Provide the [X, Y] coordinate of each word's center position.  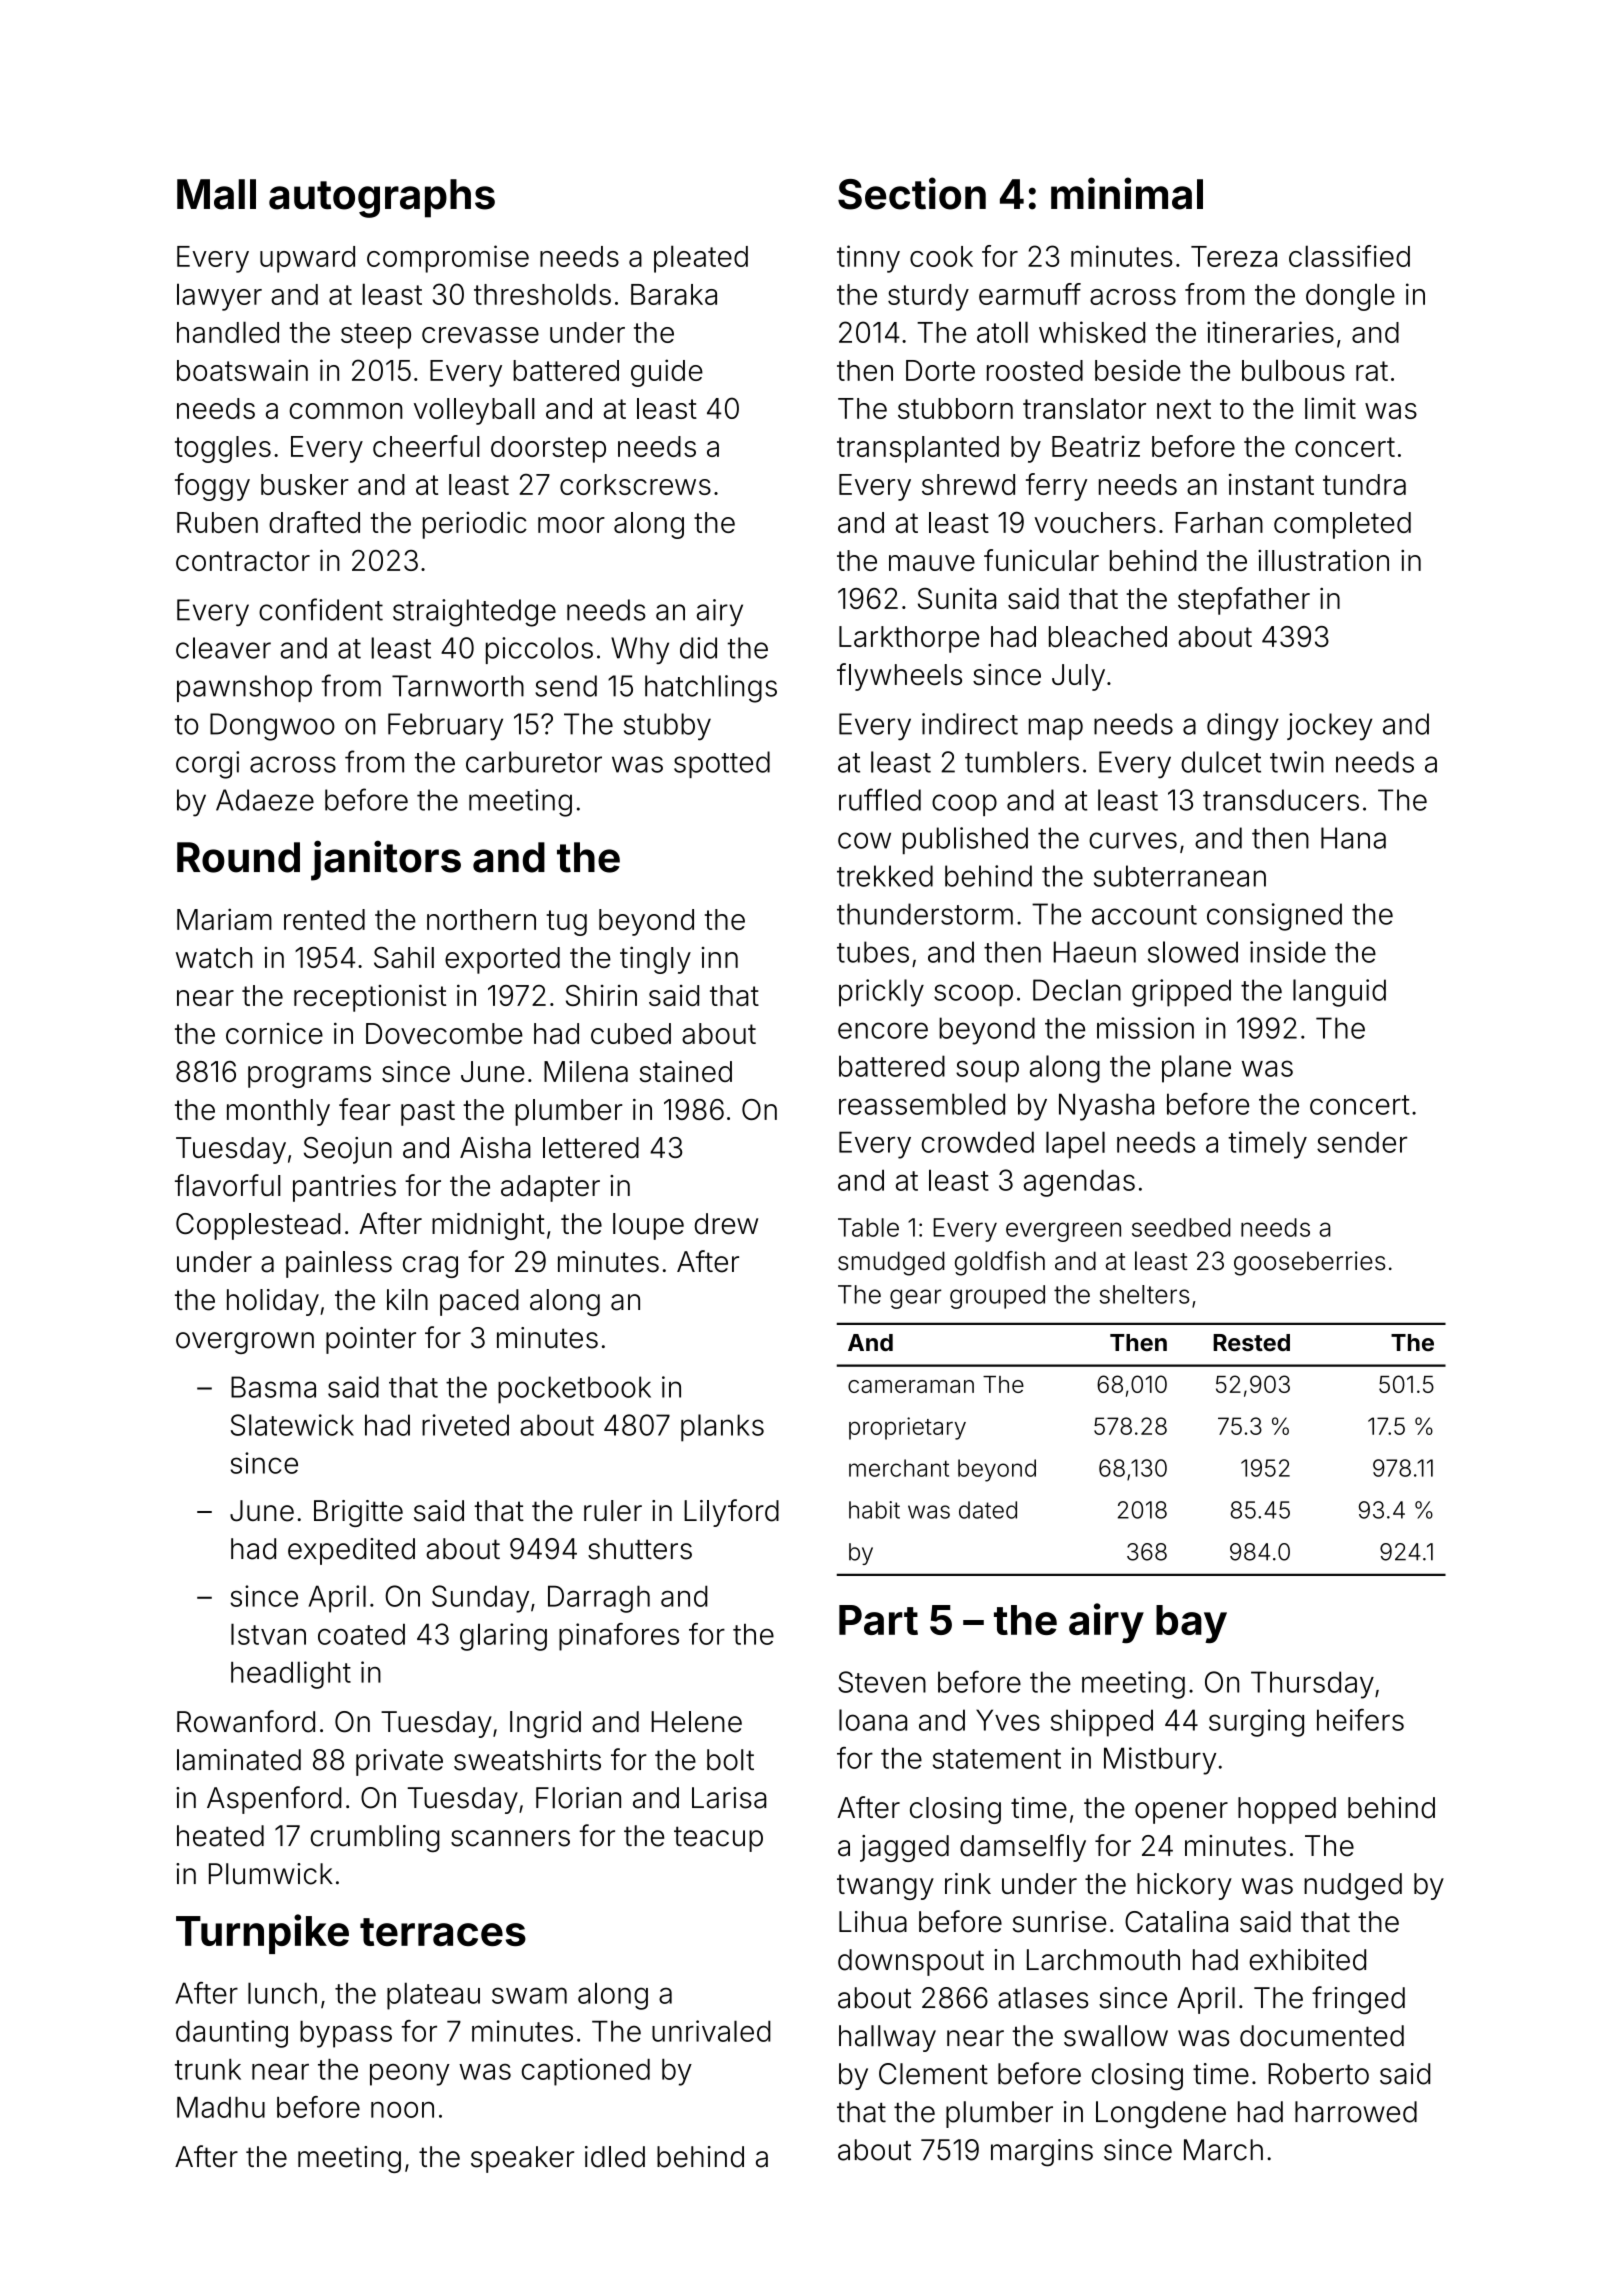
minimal [1127, 193]
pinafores [619, 1637]
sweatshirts [527, 1760]
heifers [1360, 1720]
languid [1339, 993]
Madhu [221, 2107]
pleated [701, 259]
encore [883, 1030]
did [698, 648]
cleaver [223, 648]
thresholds [542, 294]
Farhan [1219, 522]
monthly [278, 1112]
